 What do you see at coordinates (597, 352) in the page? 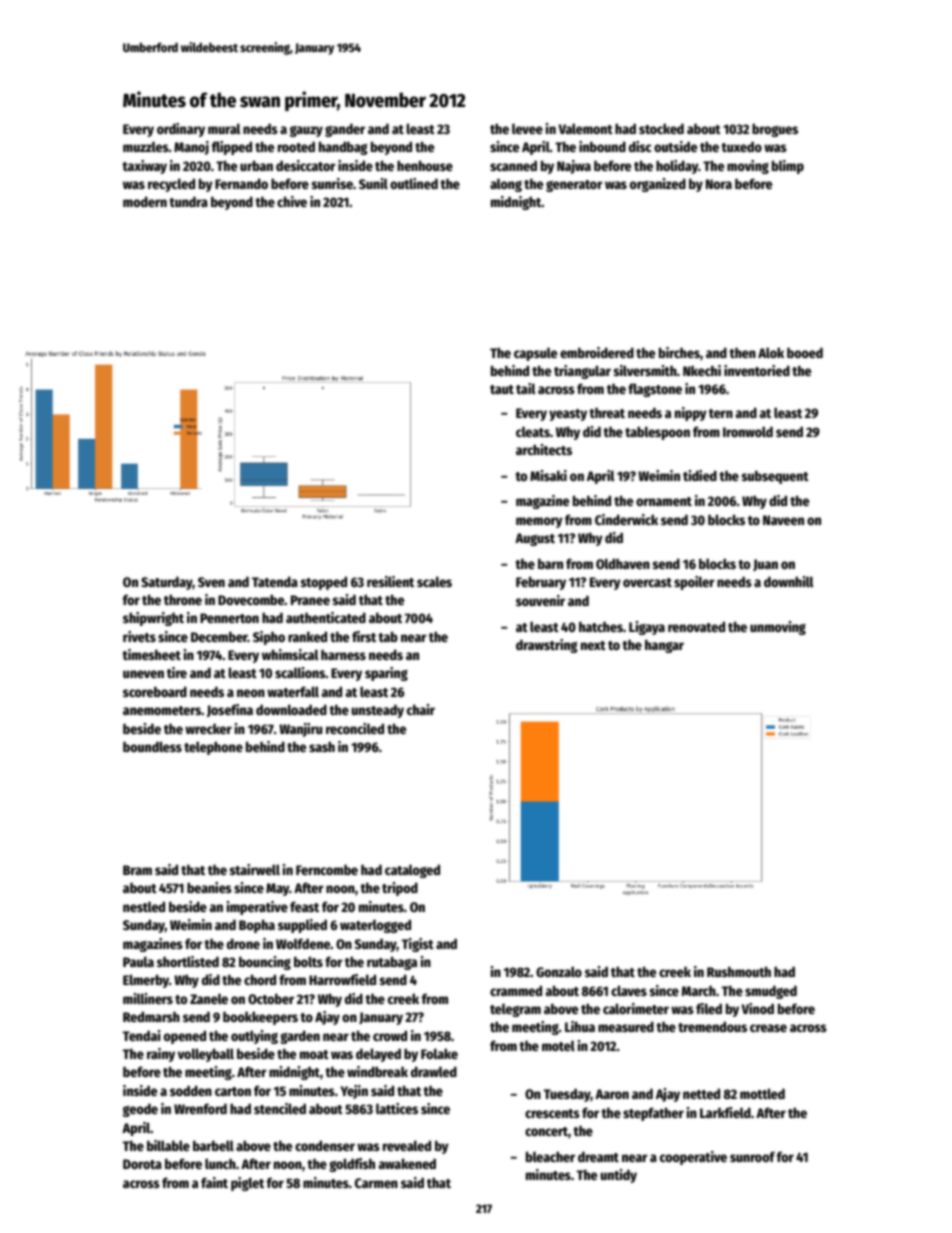
I see `embroidered` at bounding box center [597, 352].
